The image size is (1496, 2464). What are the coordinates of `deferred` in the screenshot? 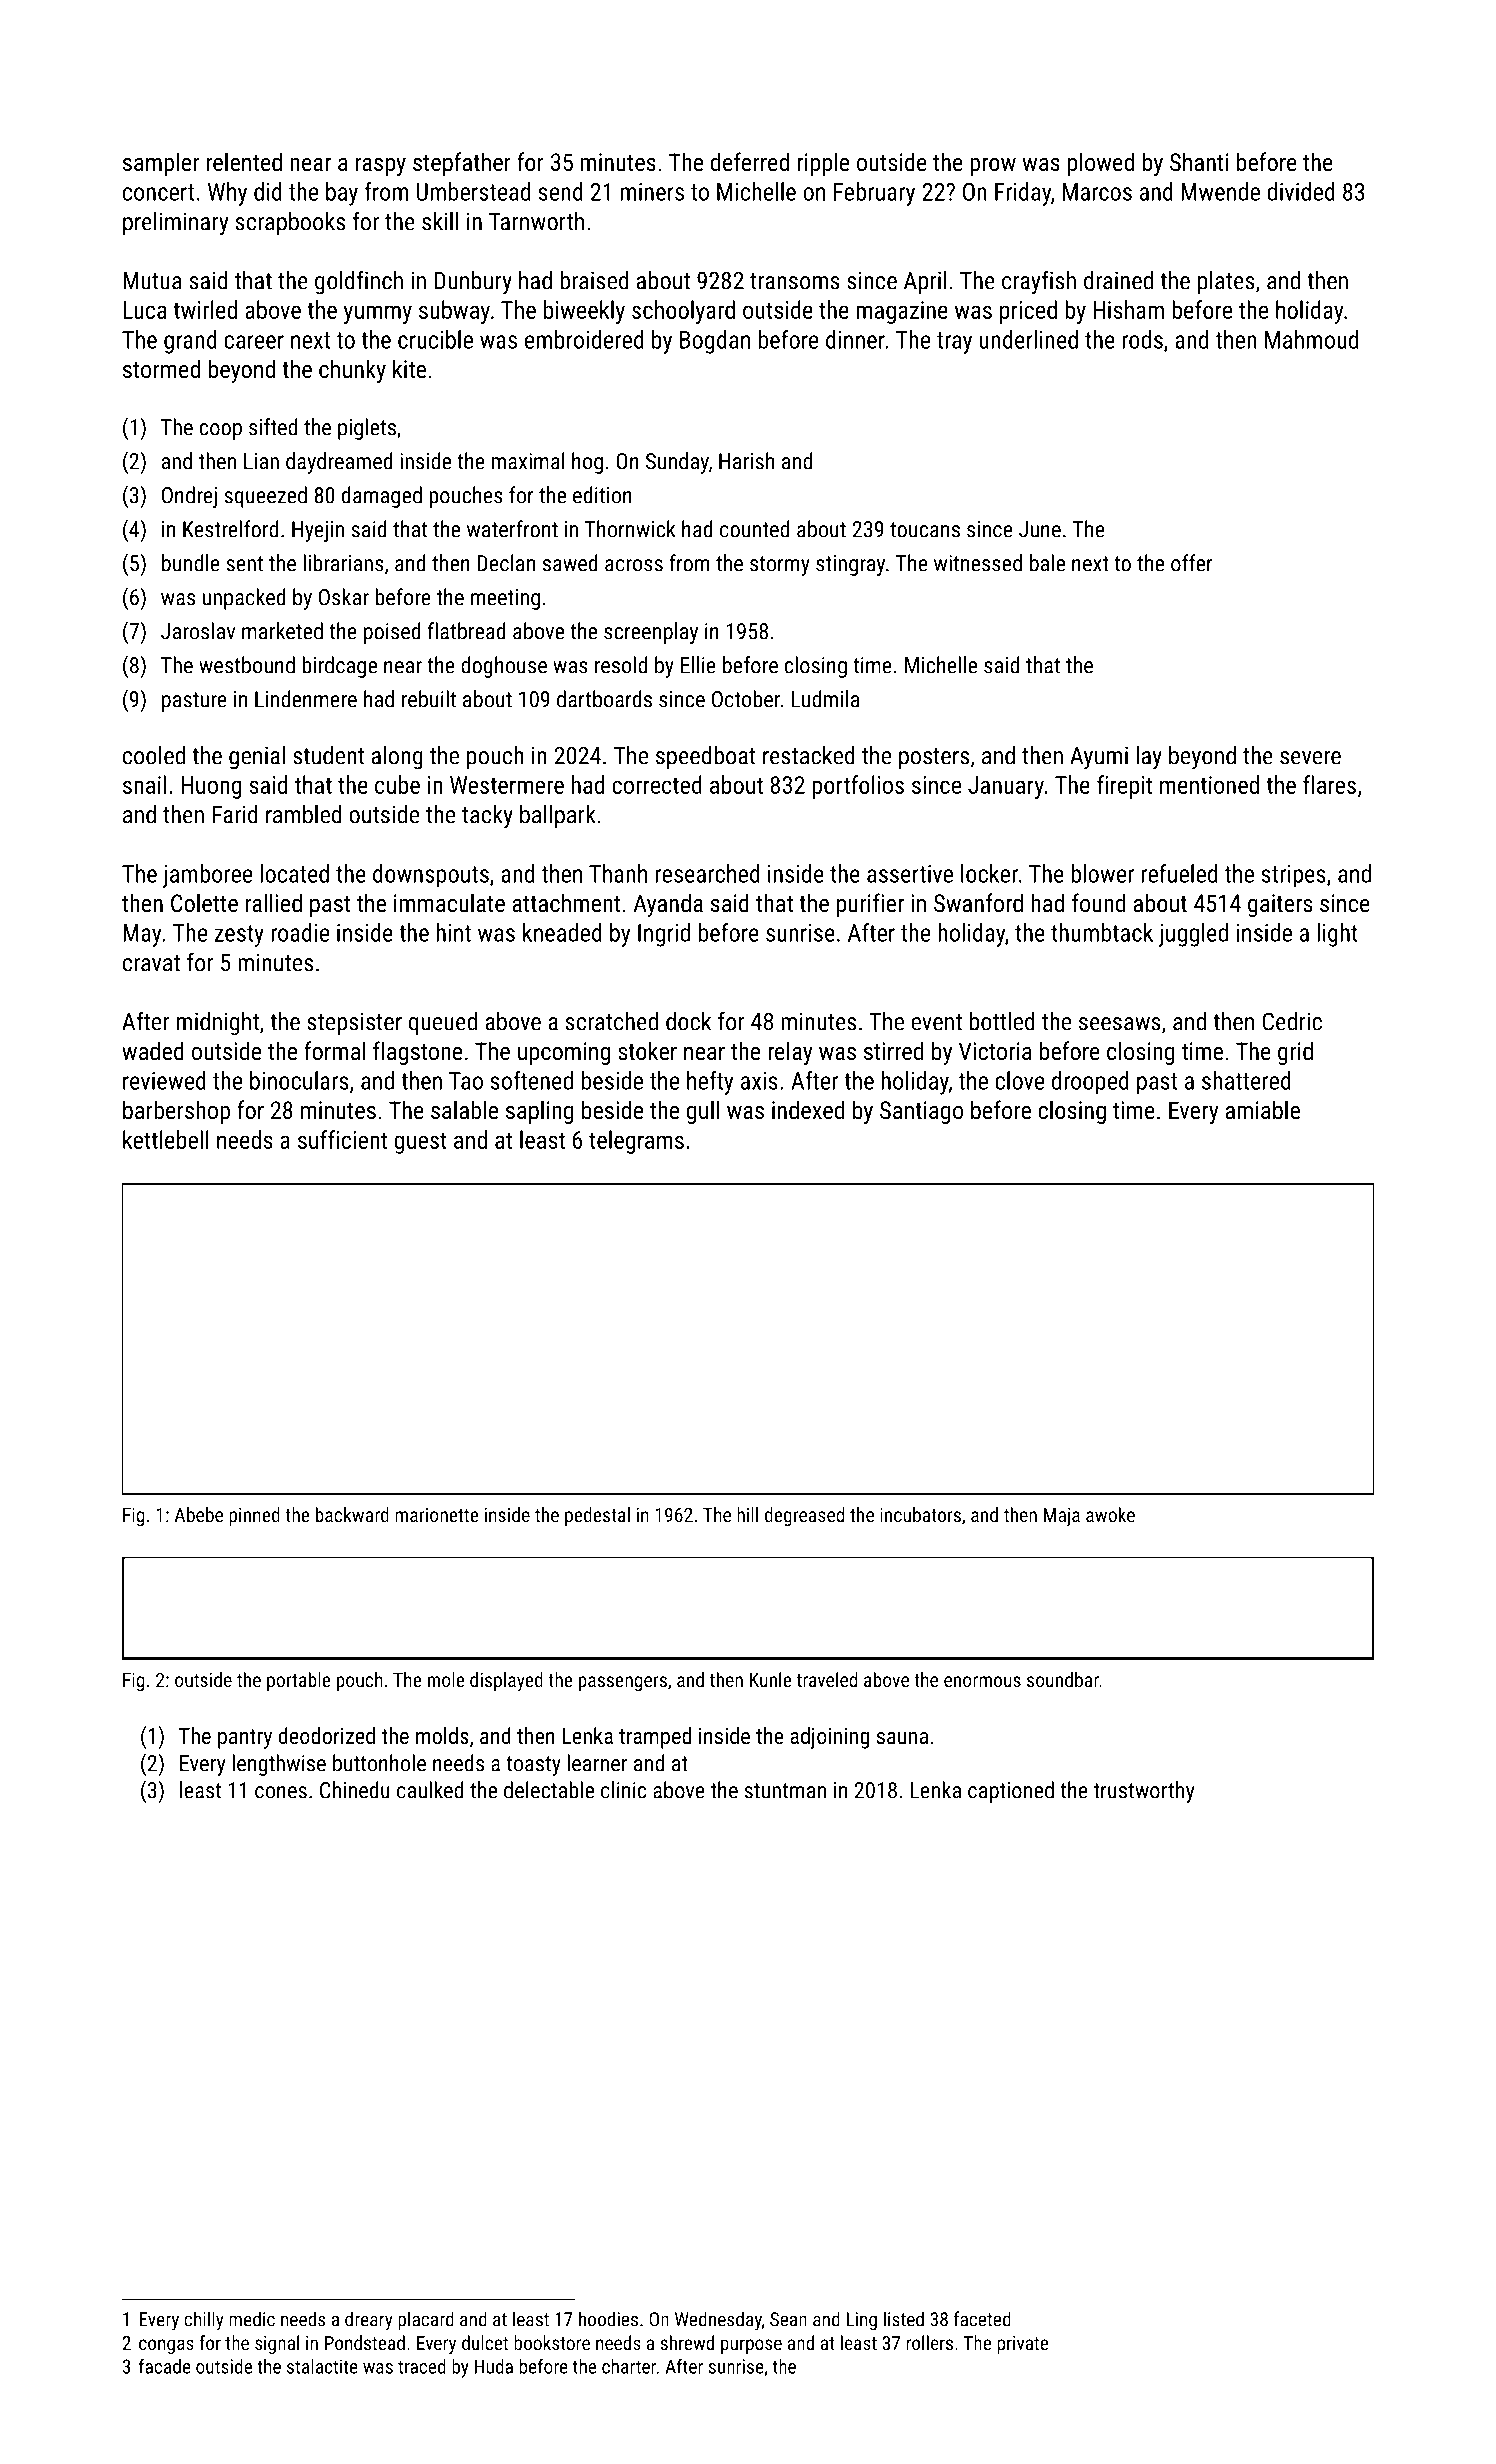 It's located at (750, 161).
